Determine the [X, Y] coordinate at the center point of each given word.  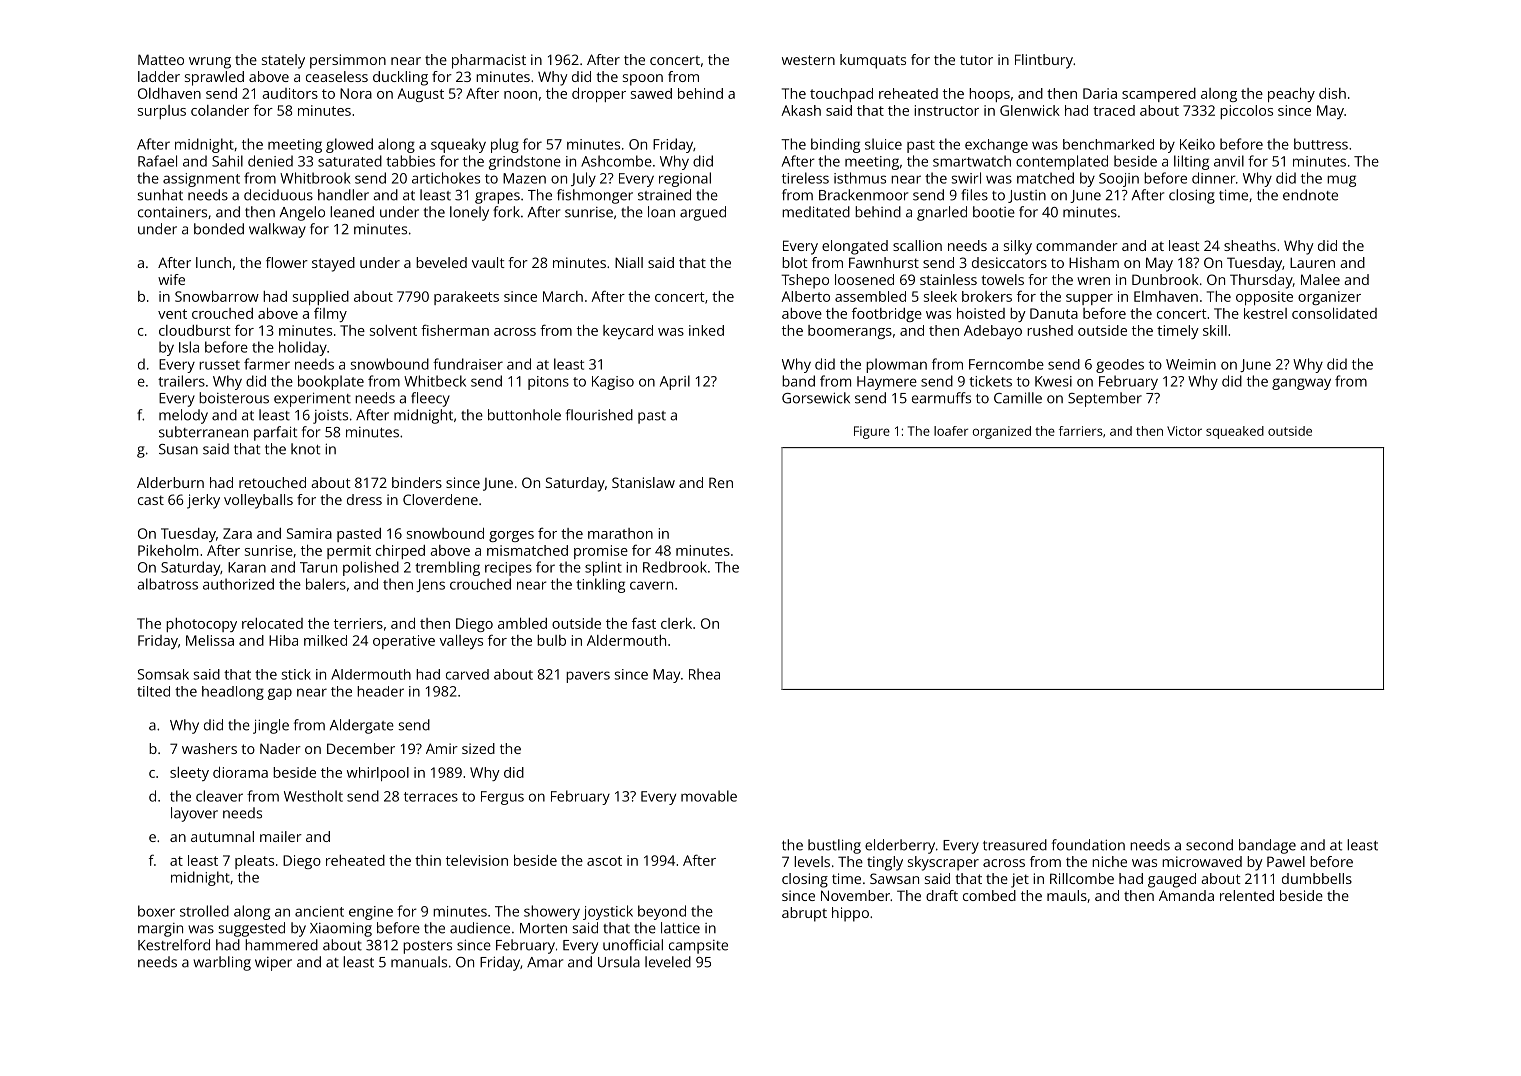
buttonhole [524, 415]
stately [283, 61]
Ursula [619, 962]
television [477, 860]
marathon [620, 533]
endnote [1310, 195]
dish [1332, 93]
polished [371, 568]
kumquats [873, 61]
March [563, 296]
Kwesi [1053, 381]
